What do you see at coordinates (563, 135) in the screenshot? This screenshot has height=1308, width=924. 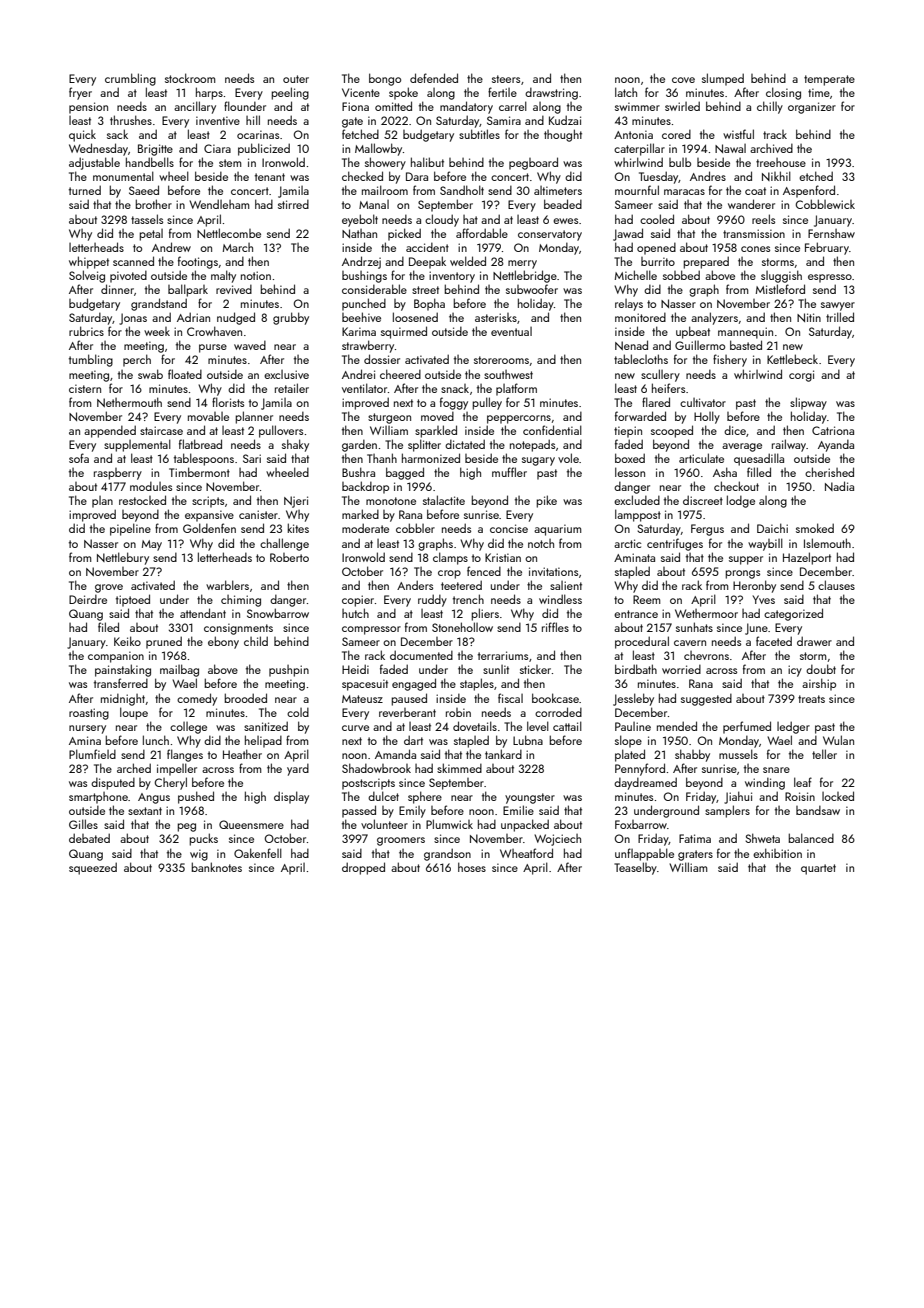 I see `thought` at bounding box center [563, 135].
